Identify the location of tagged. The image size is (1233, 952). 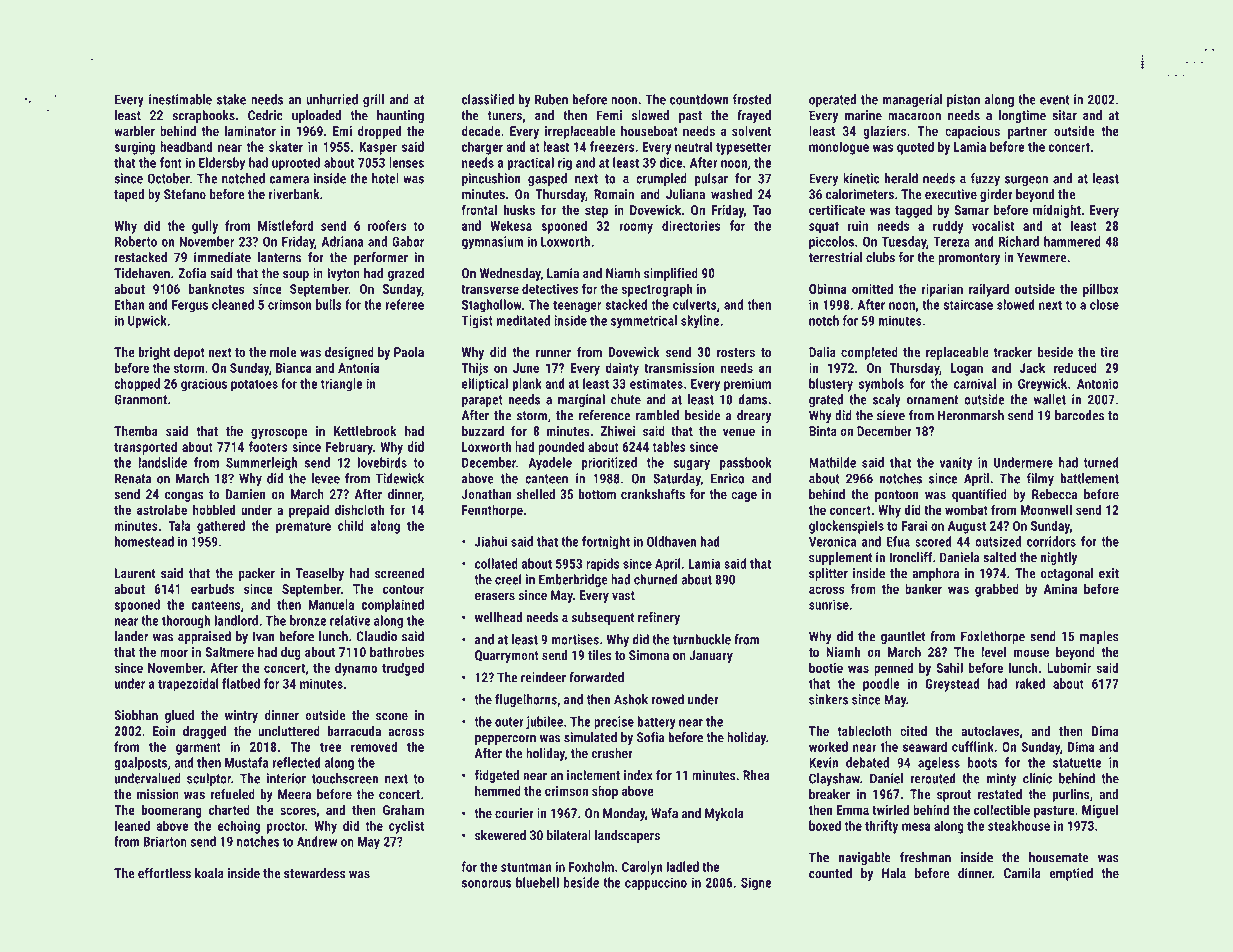
(913, 211).
